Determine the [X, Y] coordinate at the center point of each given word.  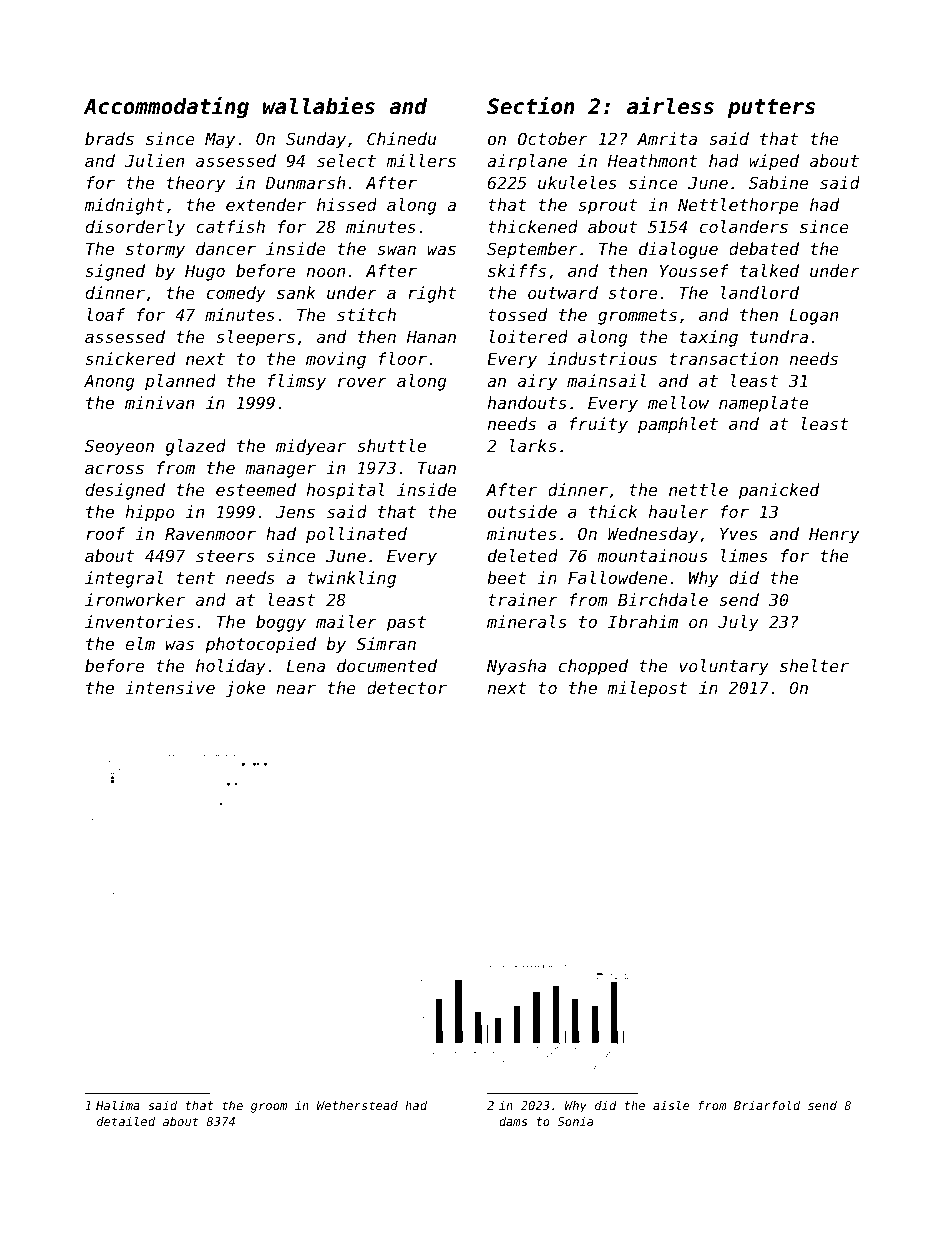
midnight [124, 206]
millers [421, 160]
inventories [139, 621]
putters [771, 109]
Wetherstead [357, 1105]
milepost [647, 689]
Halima [118, 1105]
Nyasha [516, 667]
